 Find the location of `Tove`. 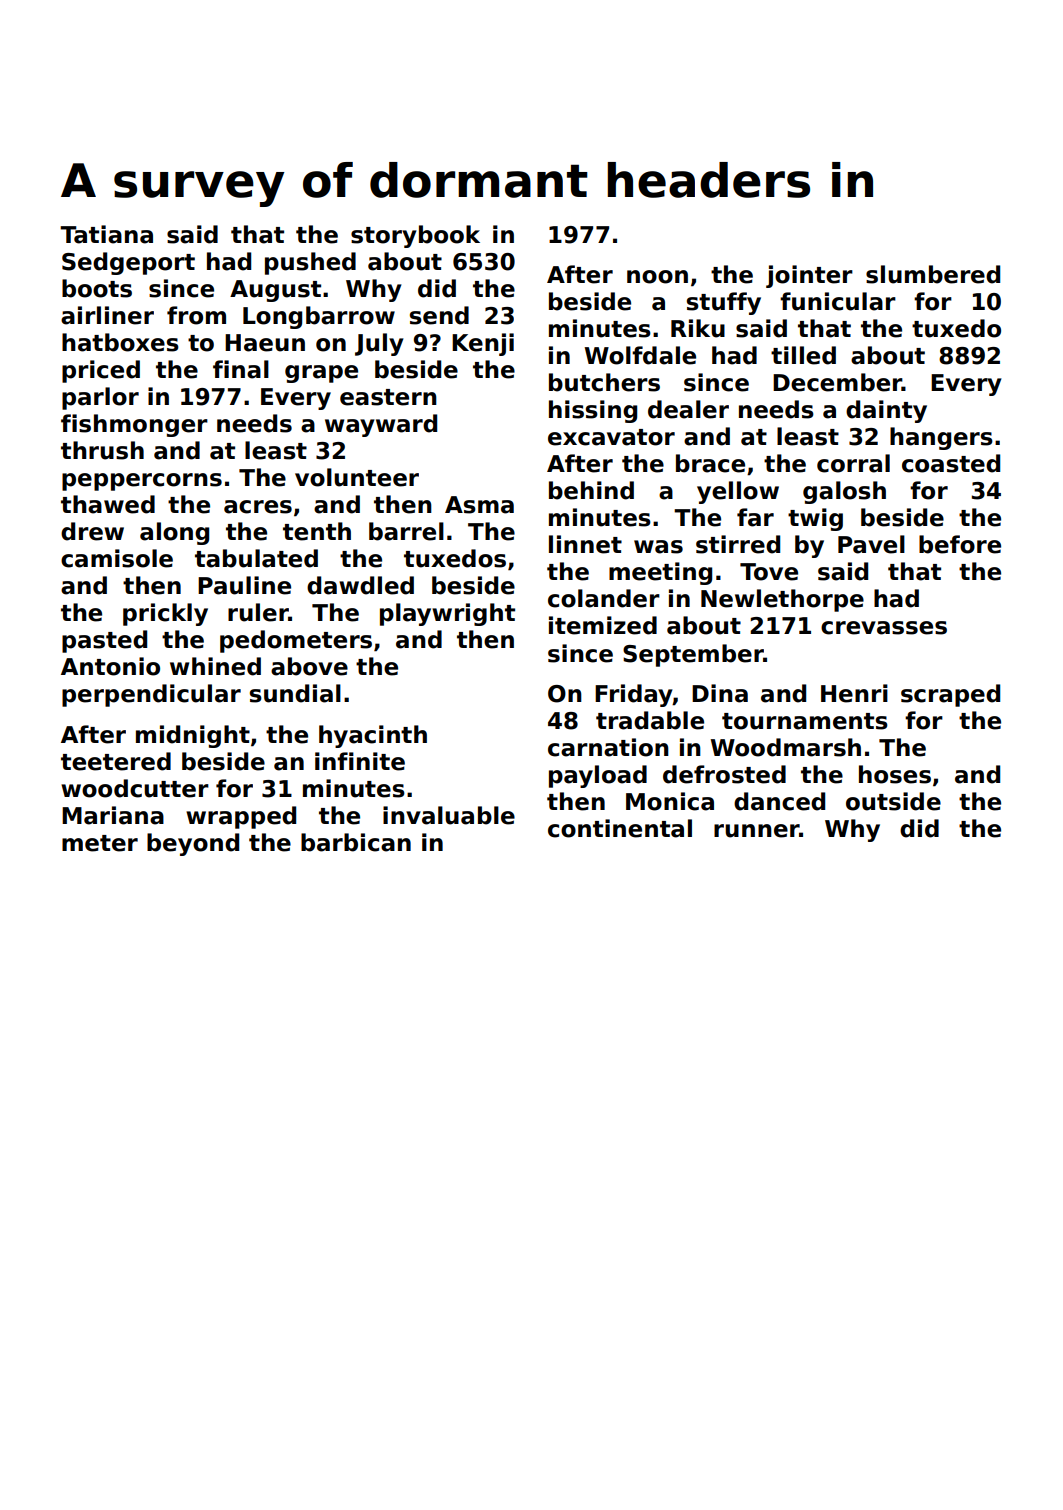

Tove is located at coordinates (769, 572).
